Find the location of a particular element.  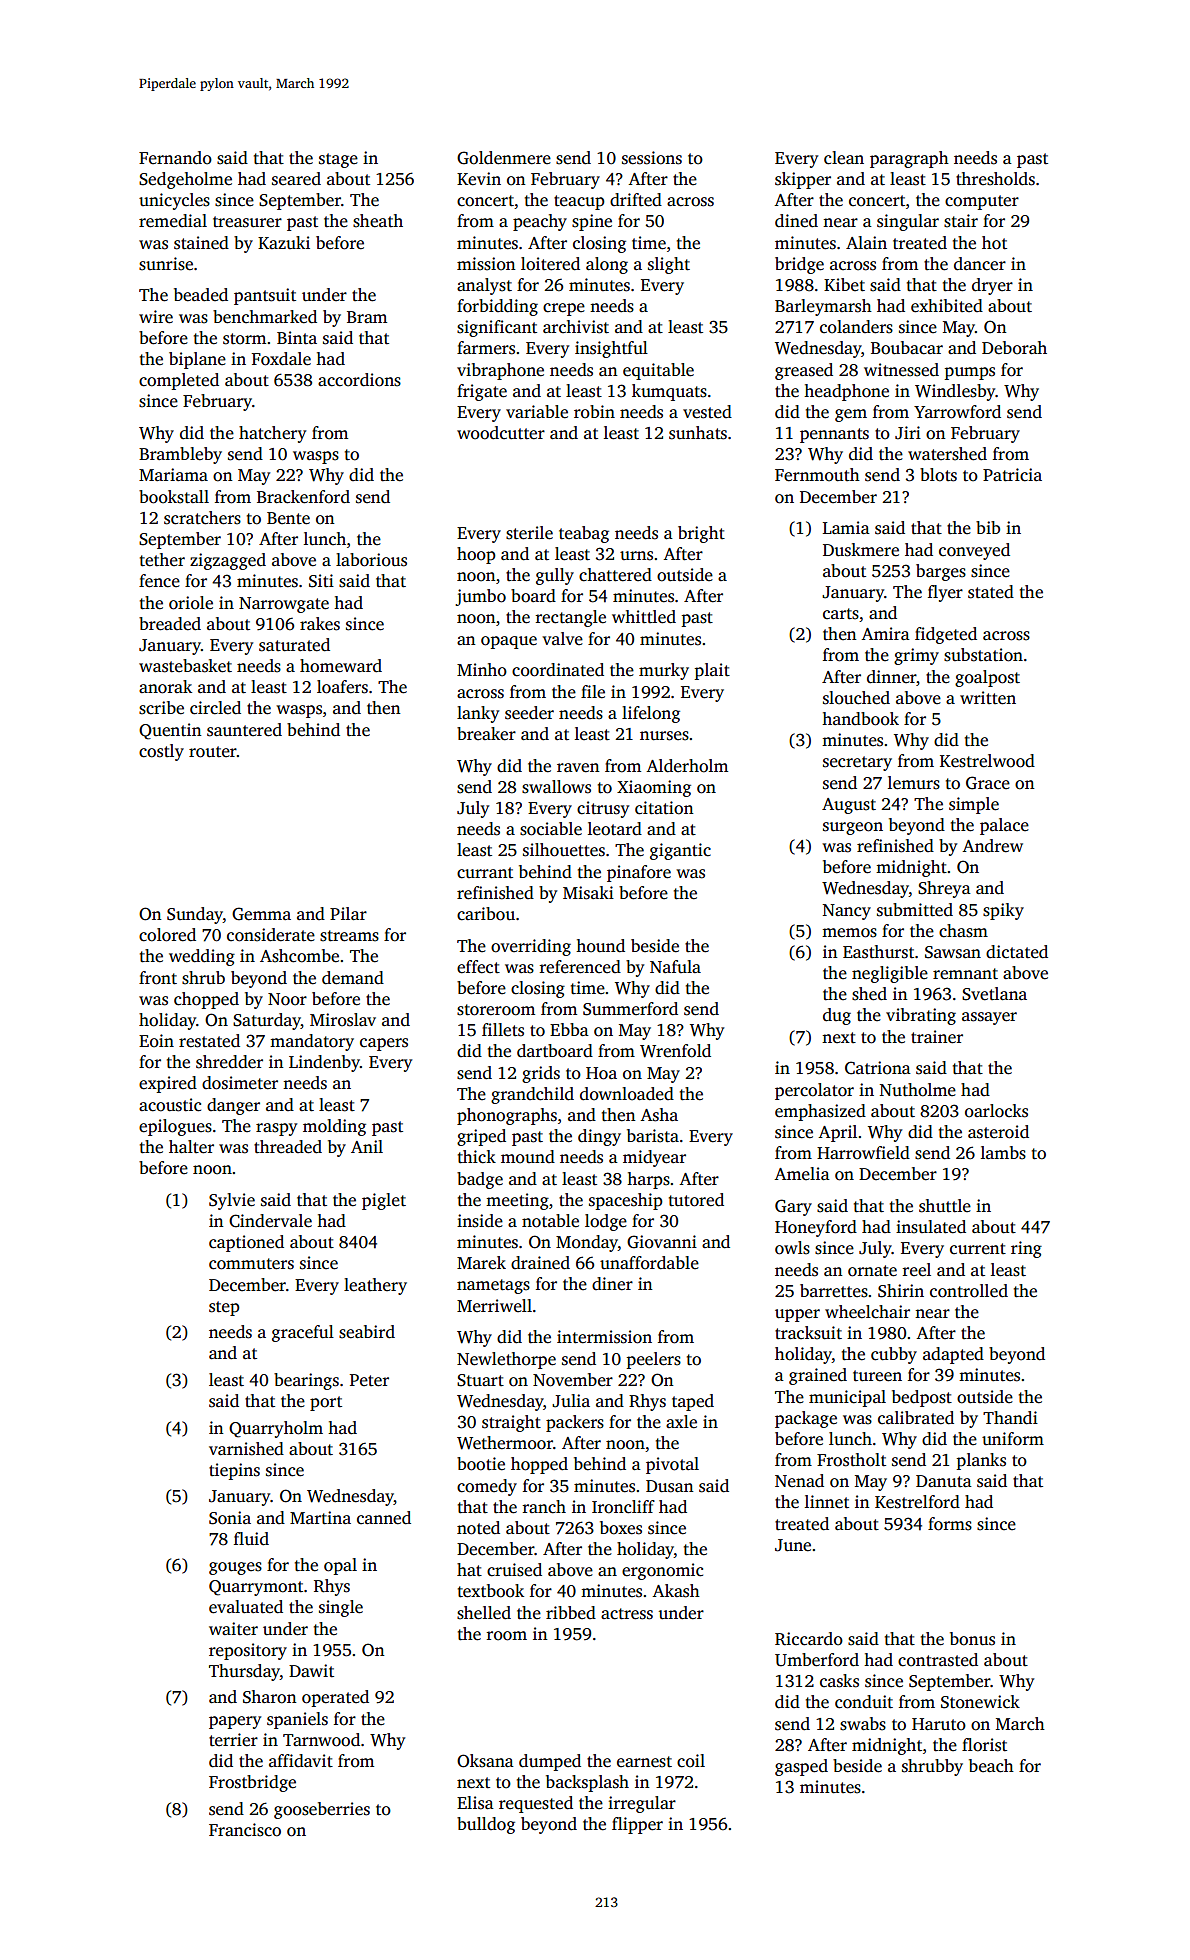

farmers is located at coordinates (486, 348).
